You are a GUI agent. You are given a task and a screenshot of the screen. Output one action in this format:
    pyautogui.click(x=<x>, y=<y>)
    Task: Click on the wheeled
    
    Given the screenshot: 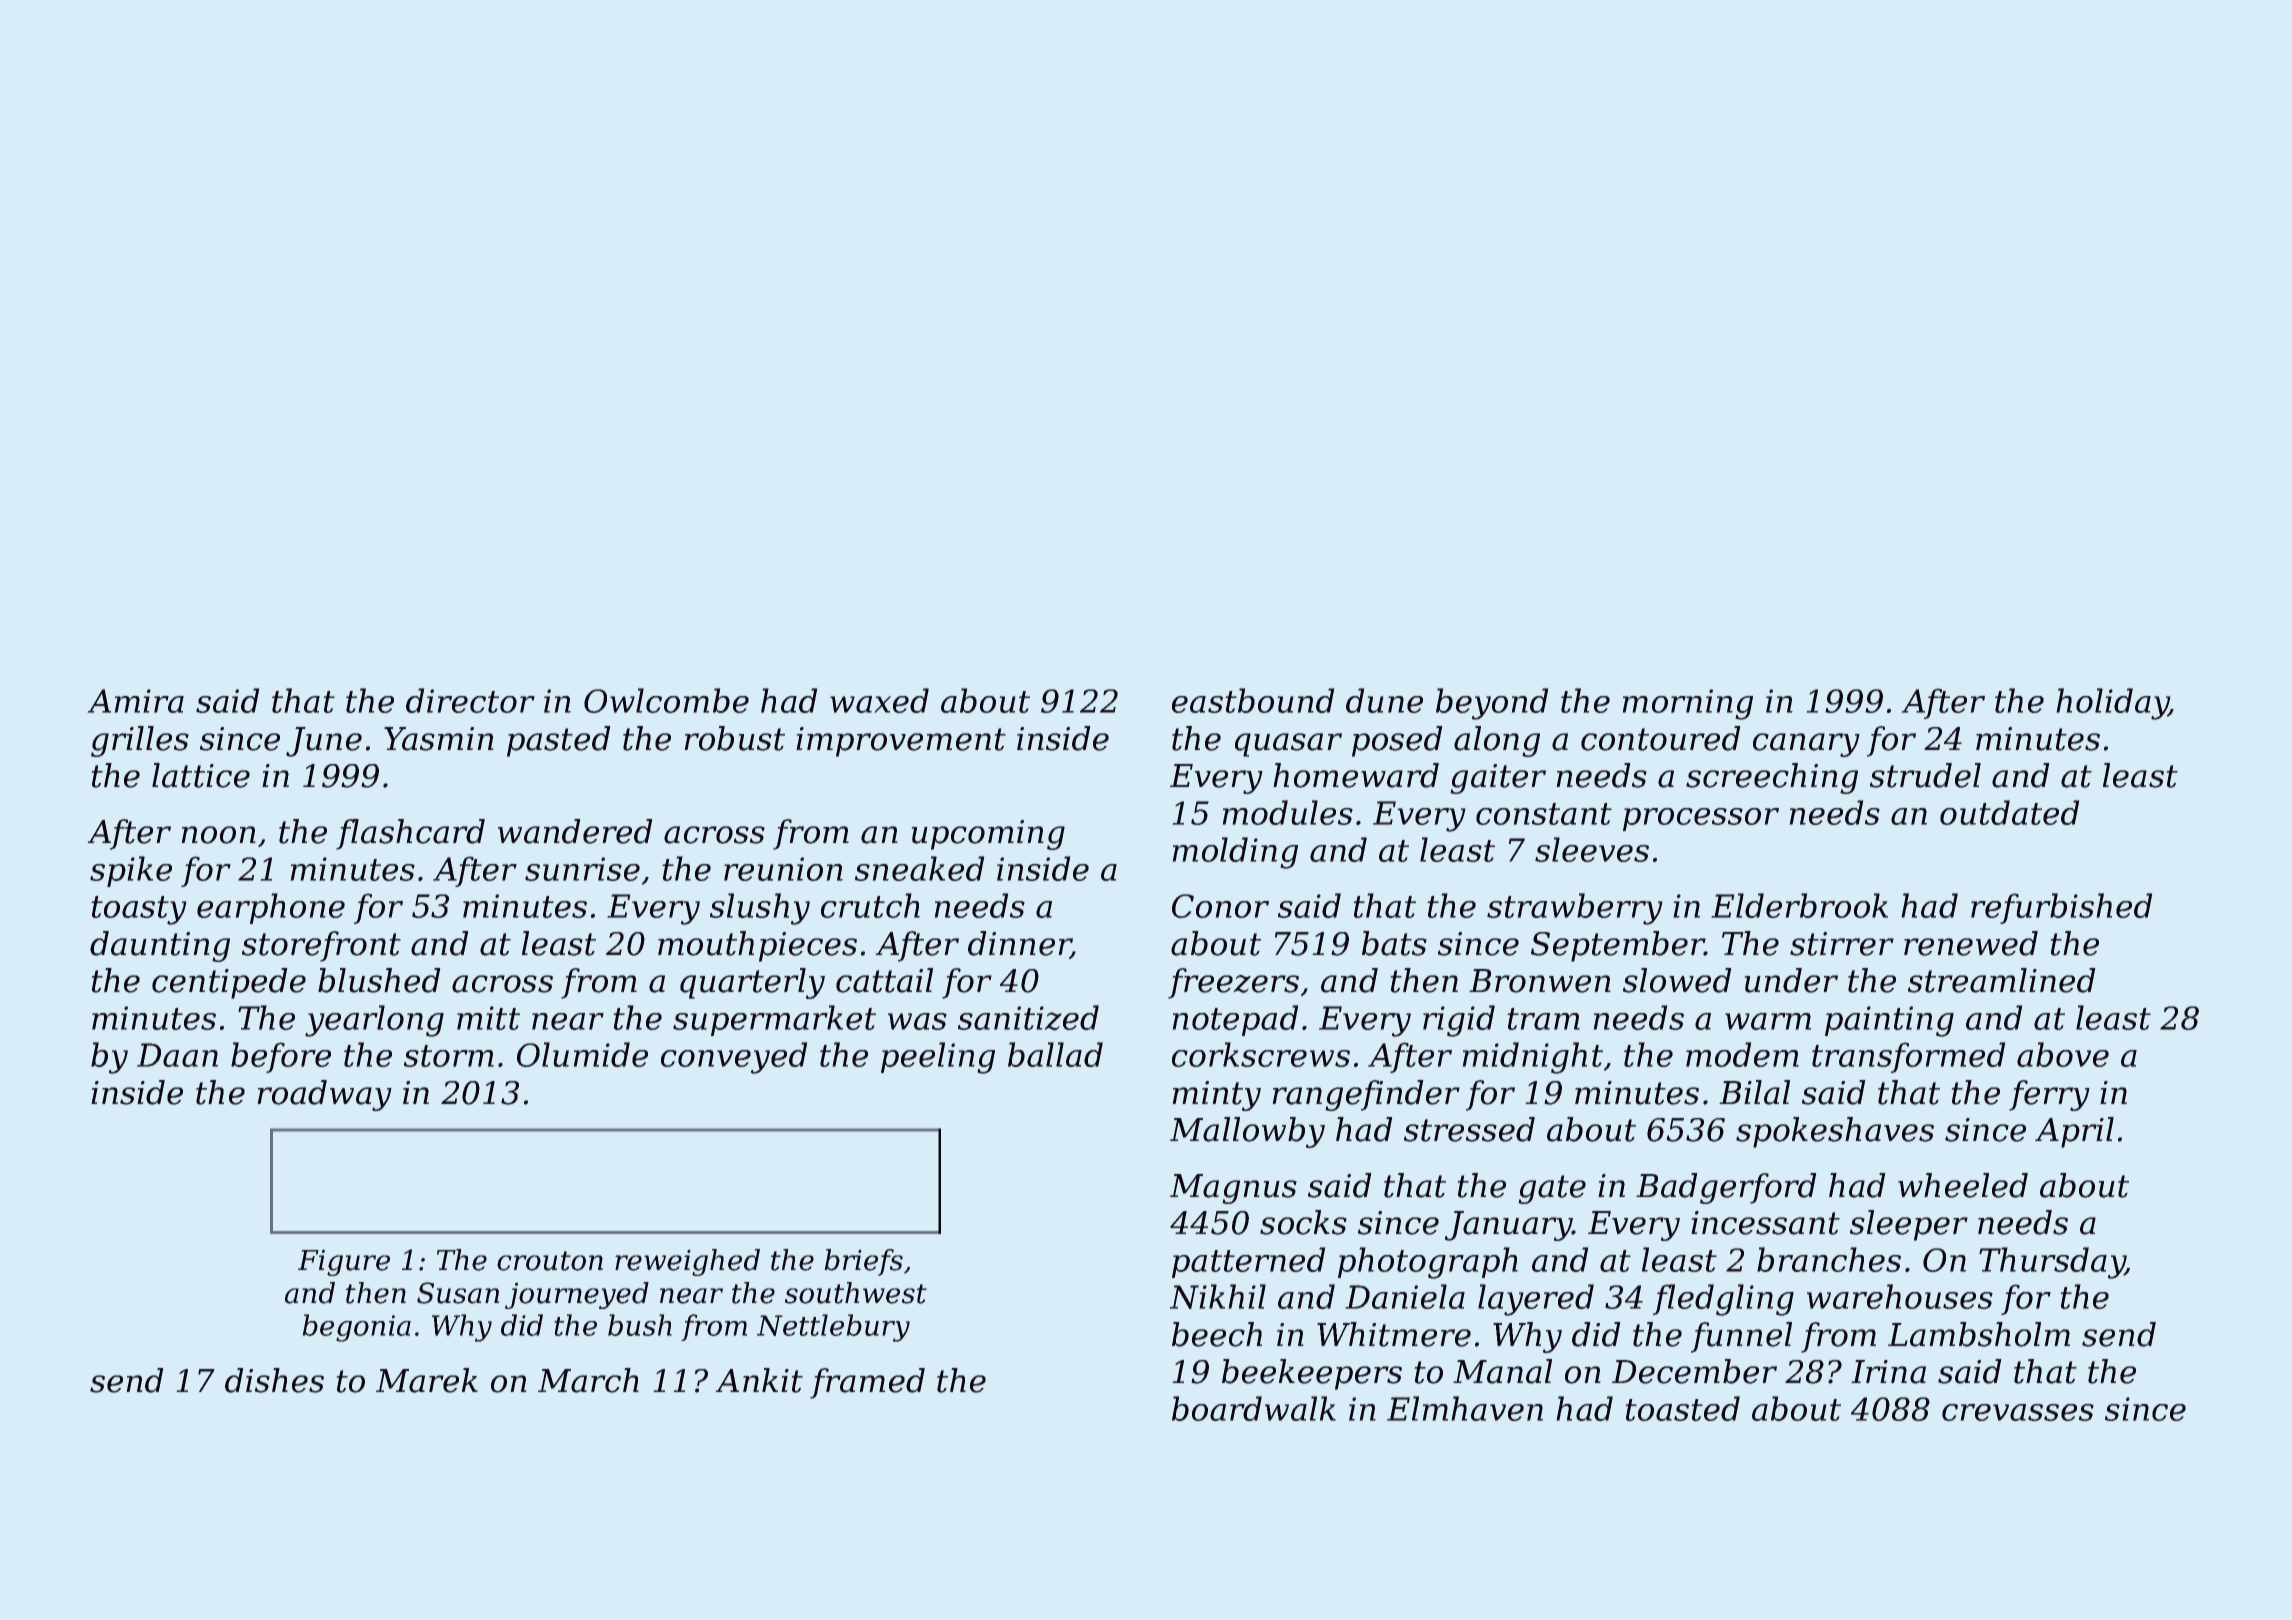 What is the action you would take?
    pyautogui.click(x=1963, y=1185)
